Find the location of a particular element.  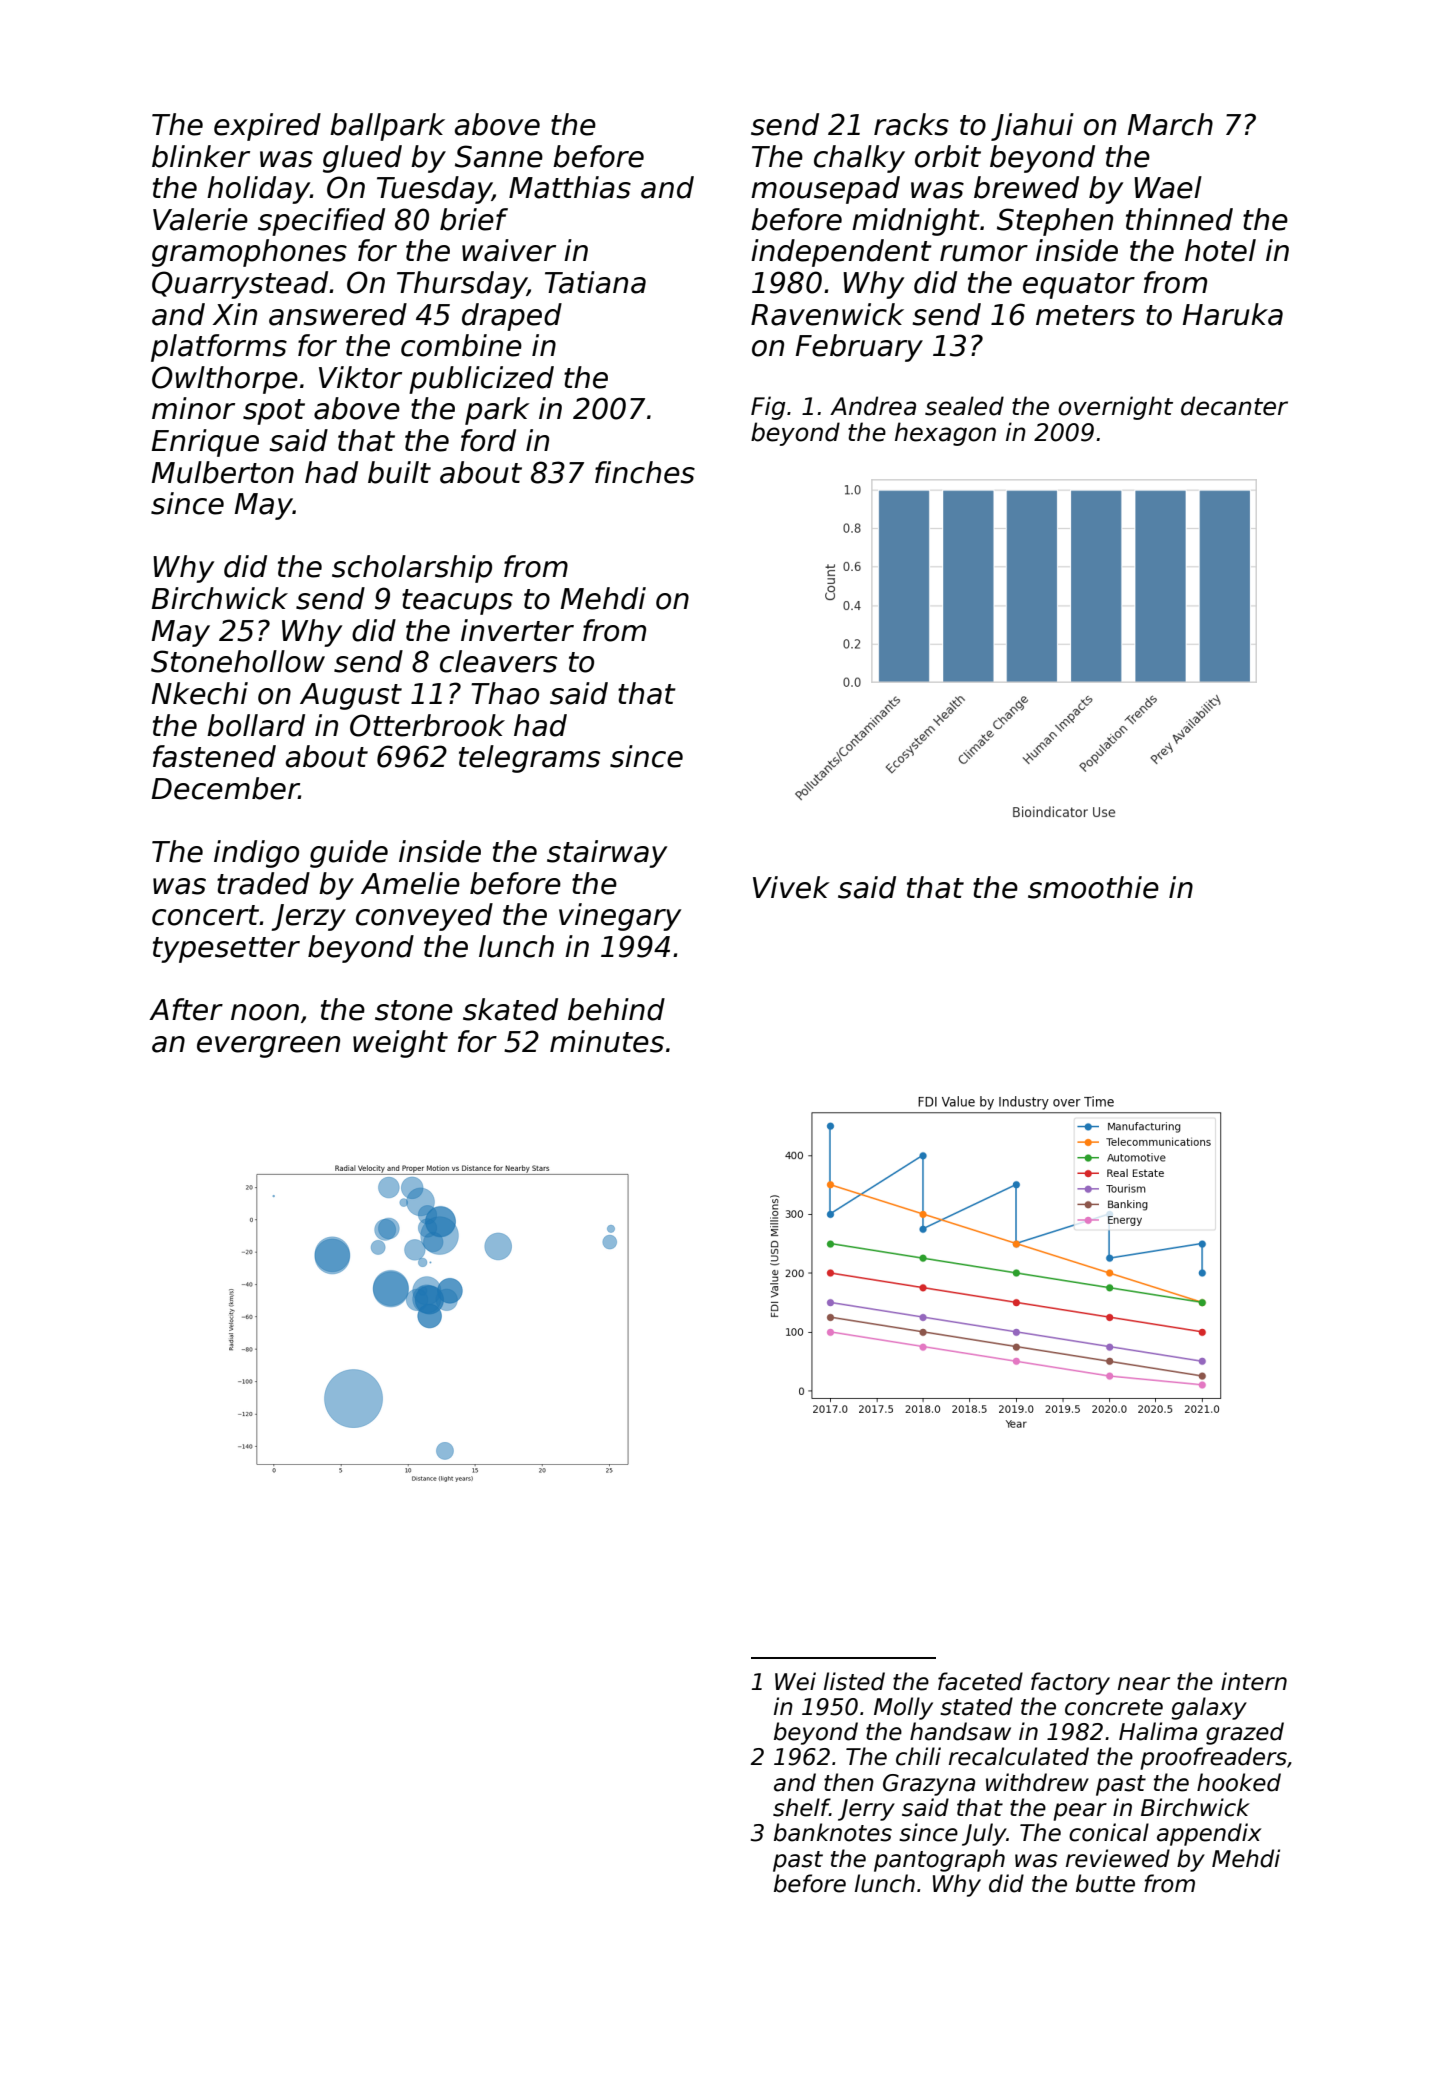

answered is located at coordinates (338, 314).
